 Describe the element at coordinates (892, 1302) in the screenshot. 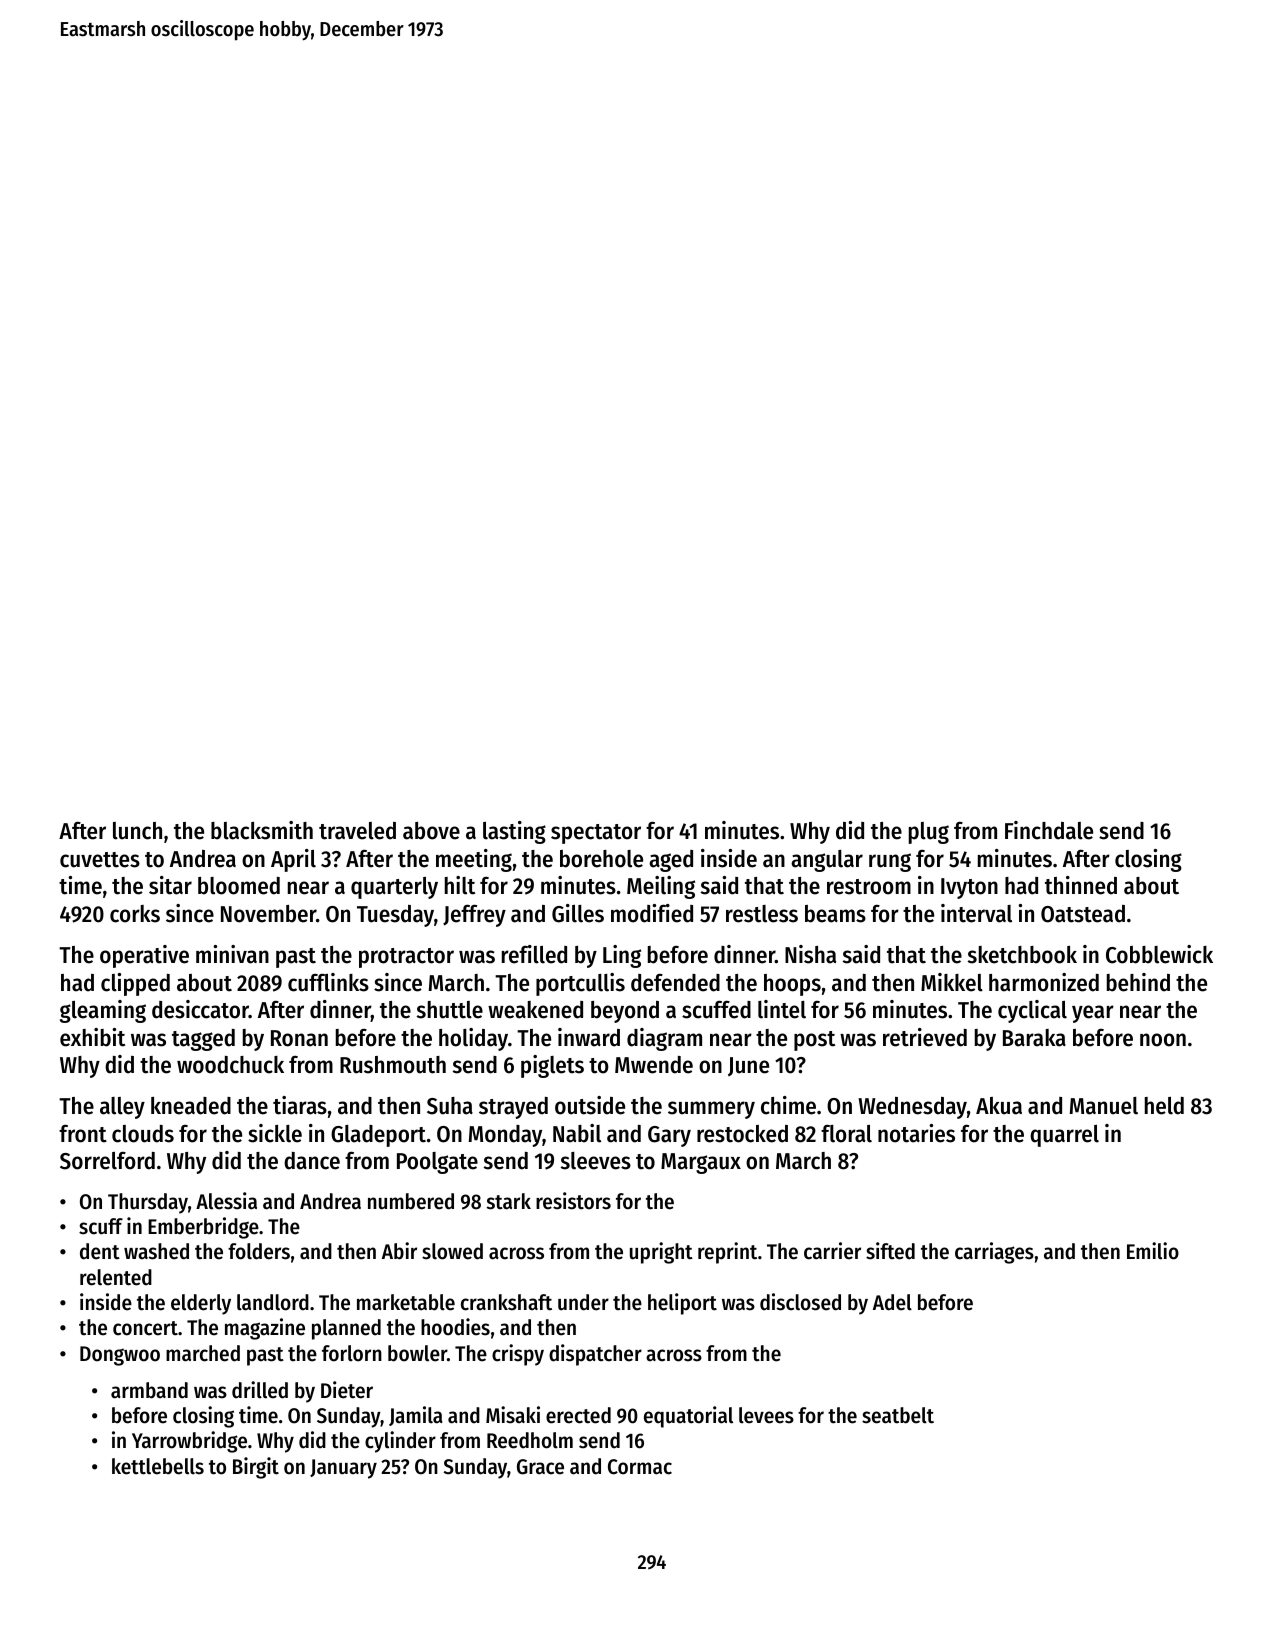

I see `Adel` at that location.
